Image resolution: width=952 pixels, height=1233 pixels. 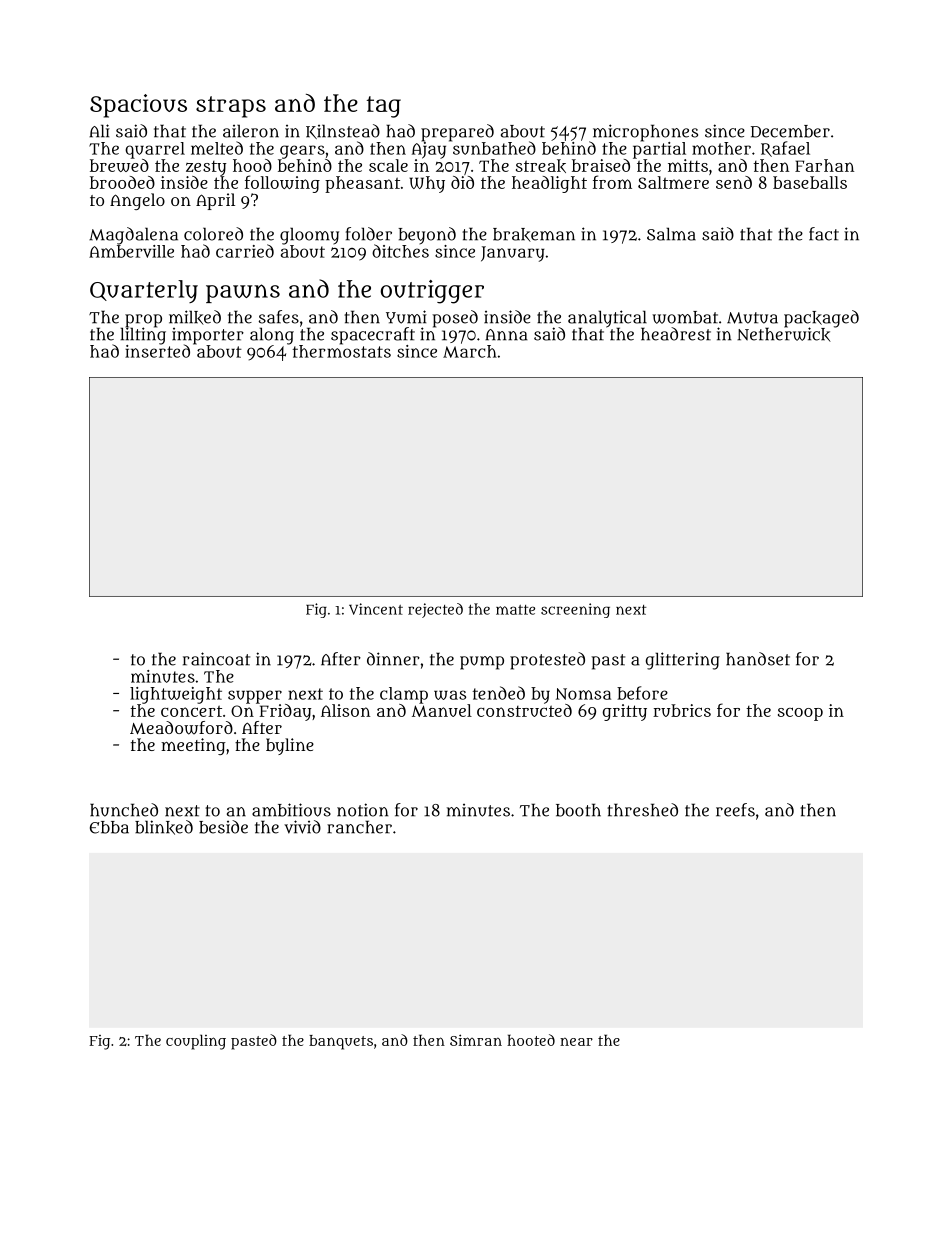 What do you see at coordinates (800, 714) in the image?
I see `scoop` at bounding box center [800, 714].
